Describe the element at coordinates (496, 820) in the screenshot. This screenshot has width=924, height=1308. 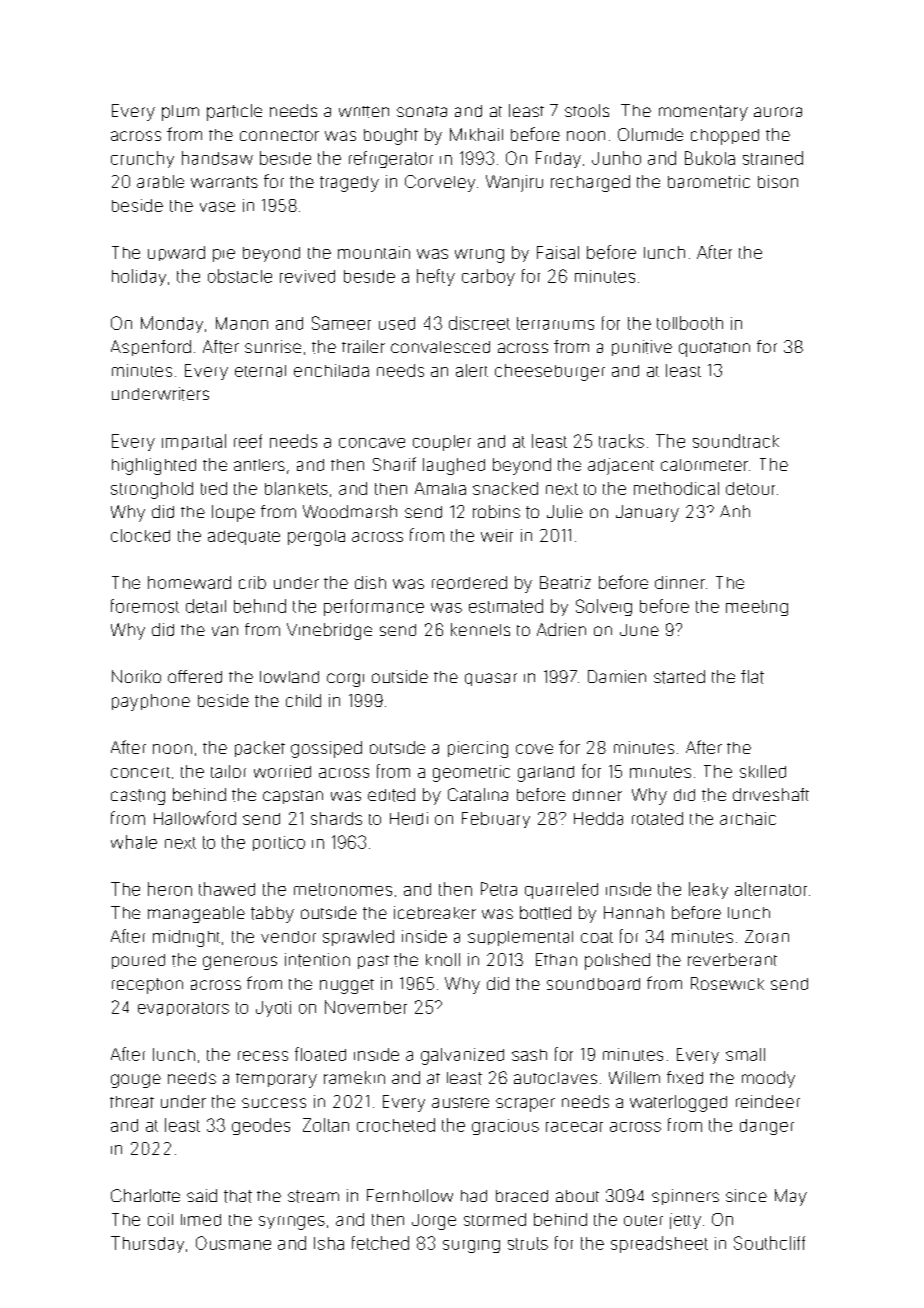
I see `February` at that location.
